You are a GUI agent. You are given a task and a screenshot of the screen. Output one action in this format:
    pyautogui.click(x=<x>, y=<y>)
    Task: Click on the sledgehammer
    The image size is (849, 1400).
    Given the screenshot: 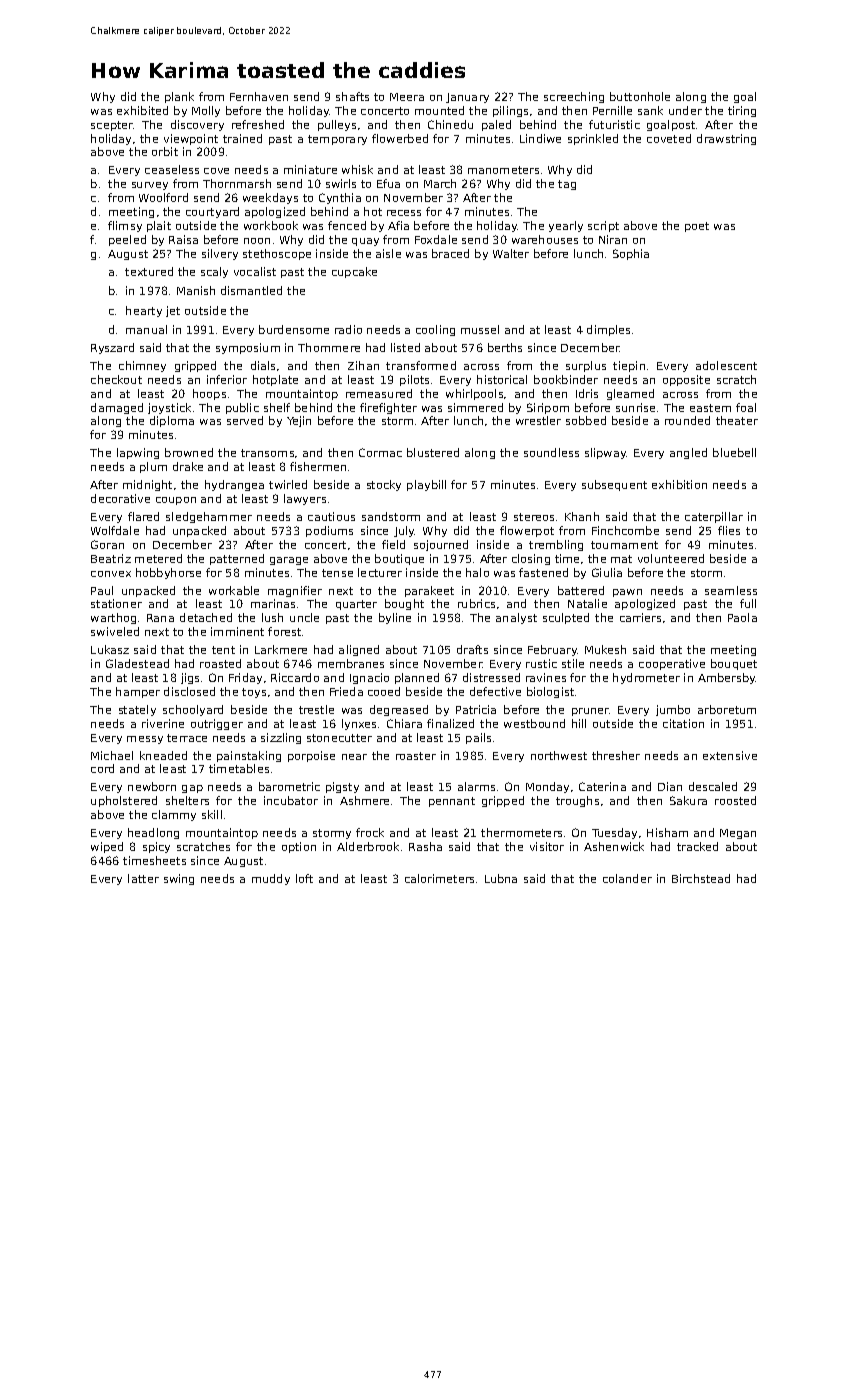 What is the action you would take?
    pyautogui.click(x=209, y=517)
